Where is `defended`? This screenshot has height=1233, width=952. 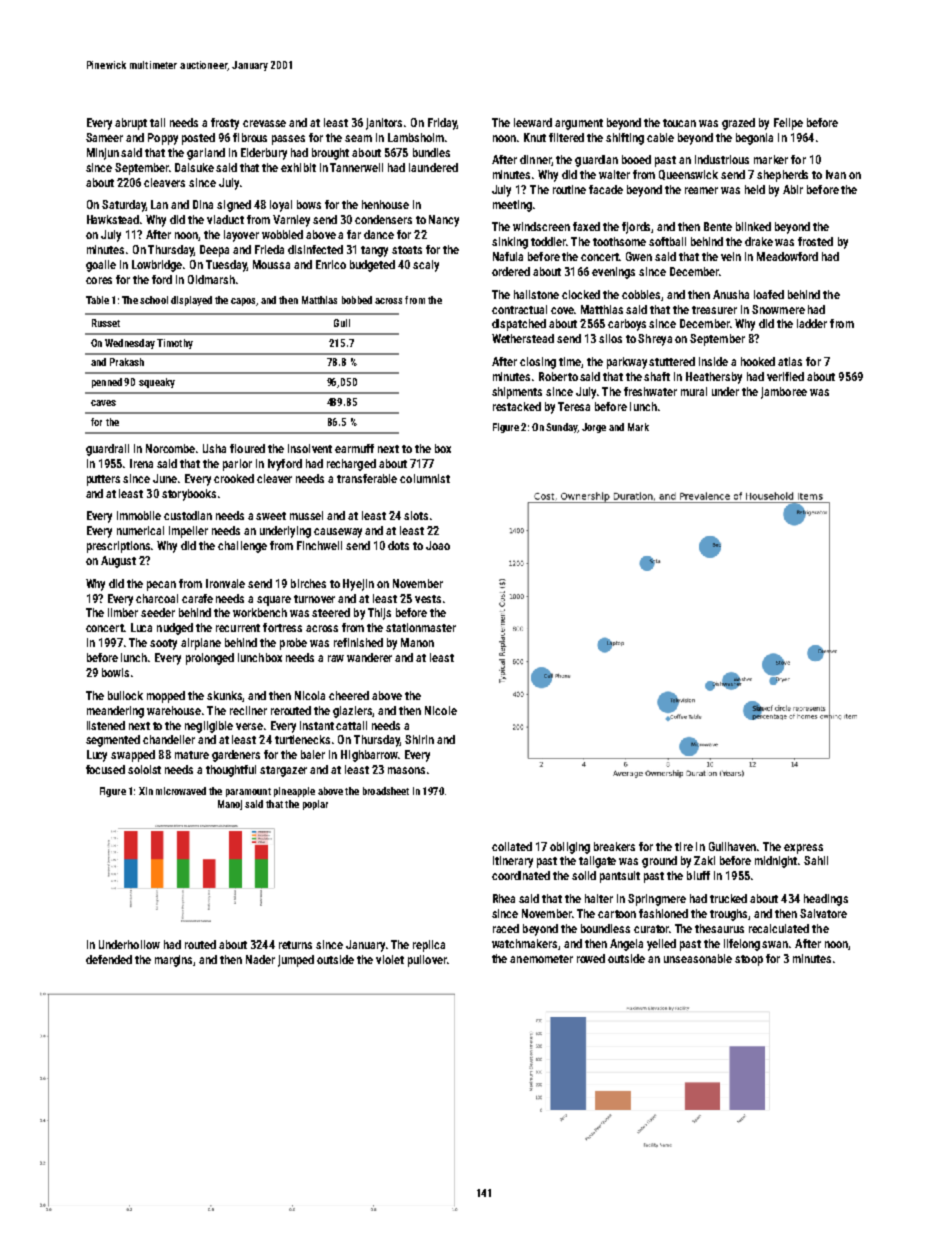 defended is located at coordinates (109, 959).
